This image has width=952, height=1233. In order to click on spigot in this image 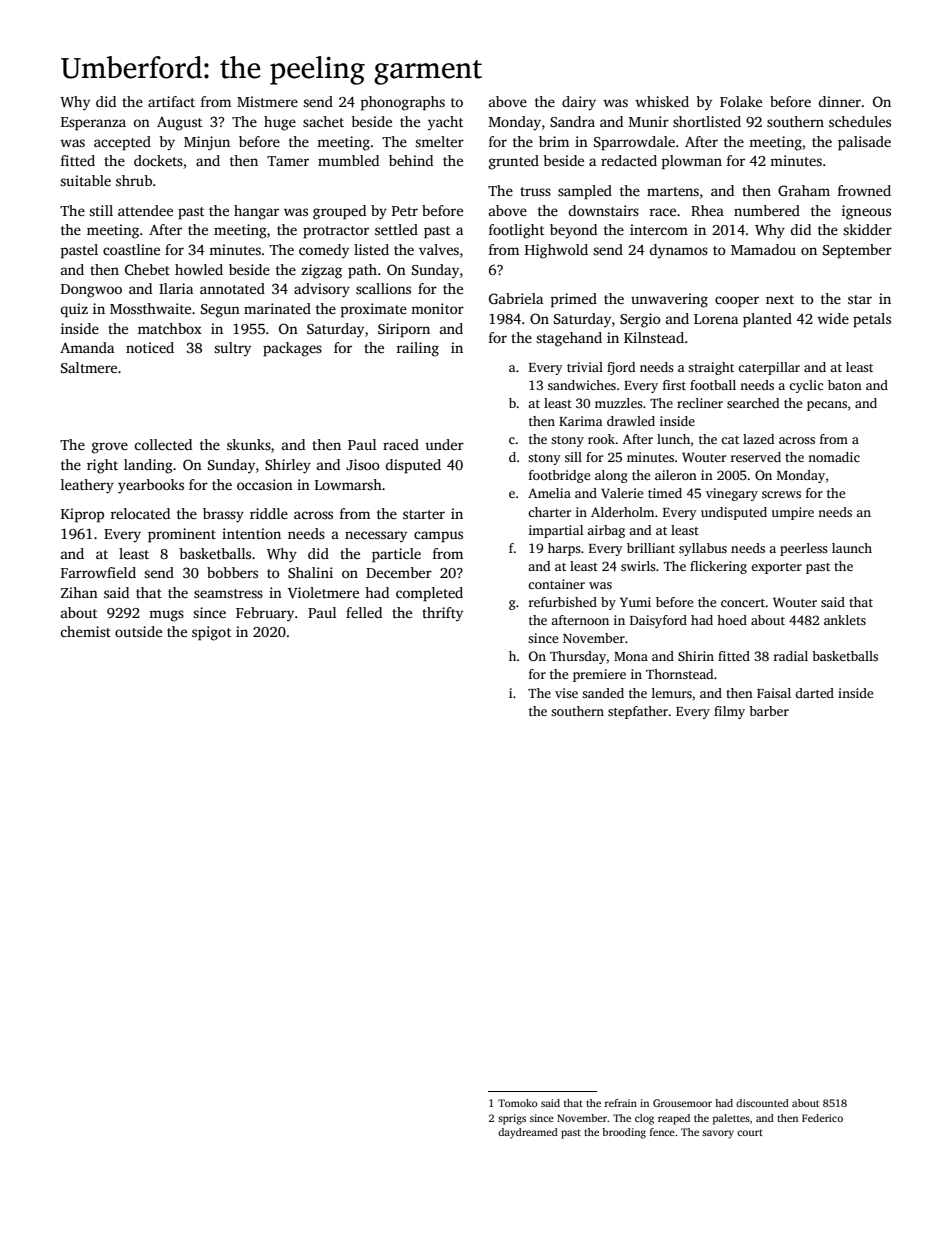, I will do `click(211, 633)`.
